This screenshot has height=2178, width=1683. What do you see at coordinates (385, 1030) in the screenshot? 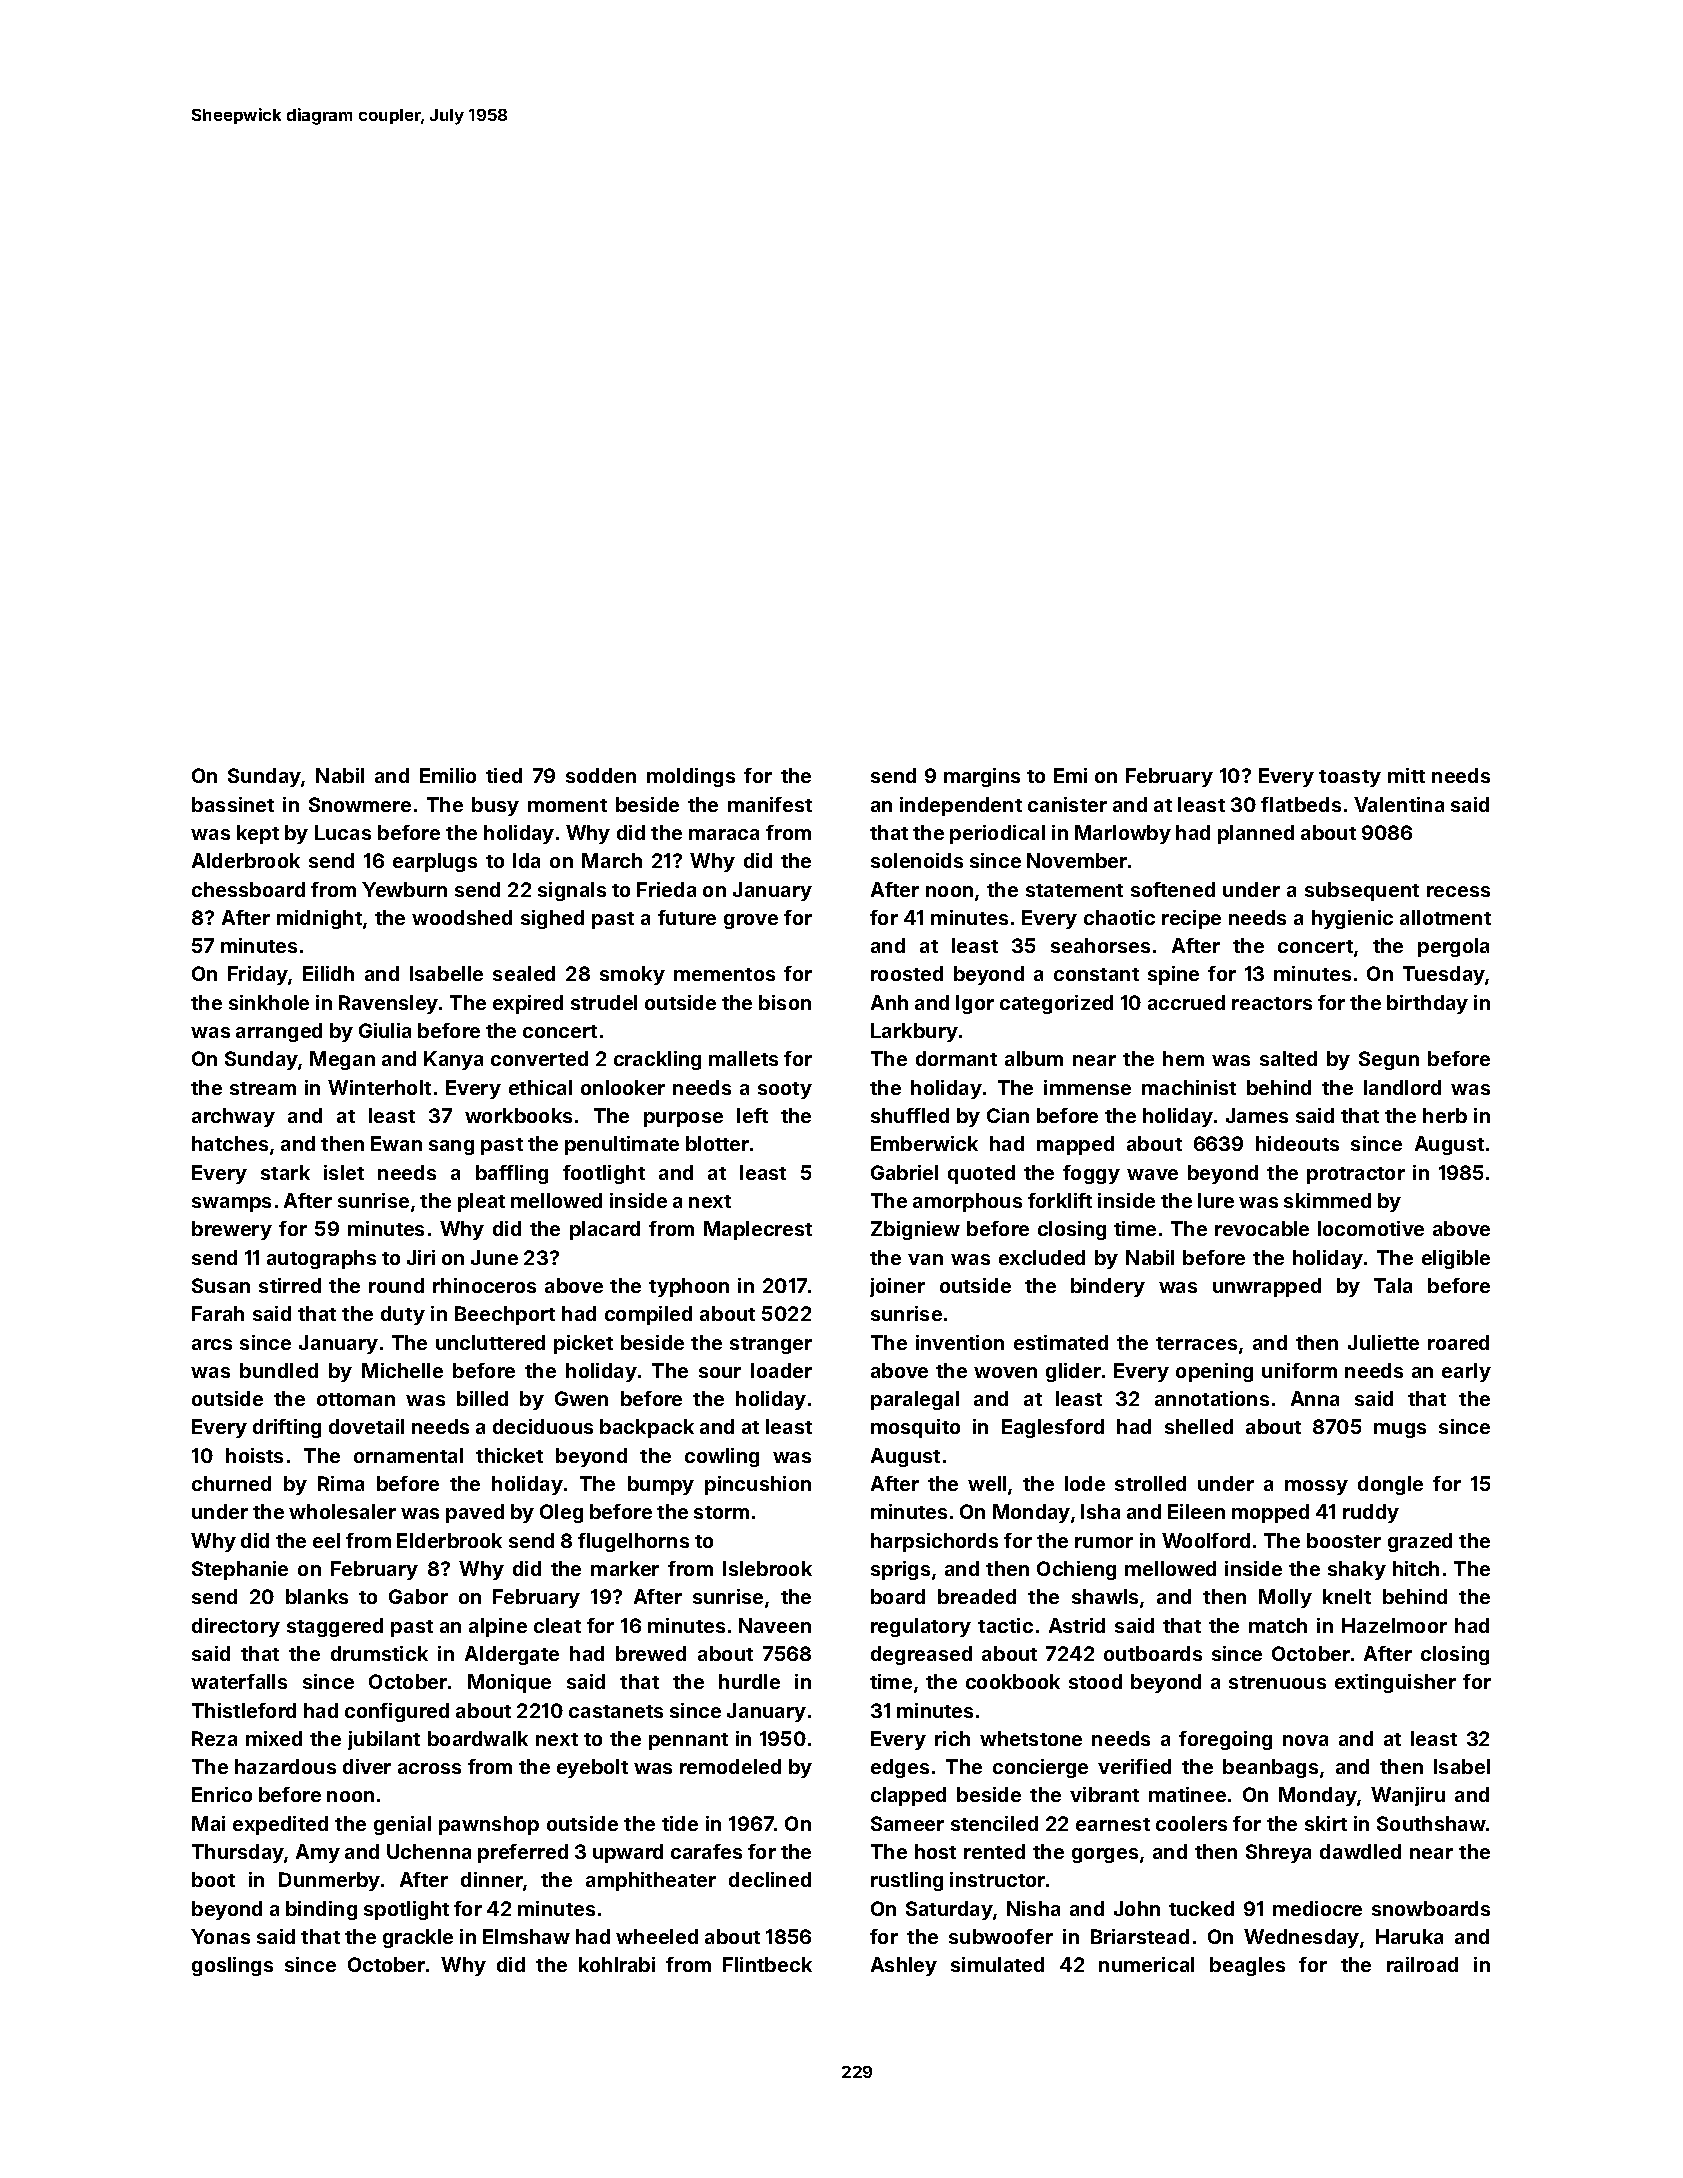
I see `Giulia` at bounding box center [385, 1030].
